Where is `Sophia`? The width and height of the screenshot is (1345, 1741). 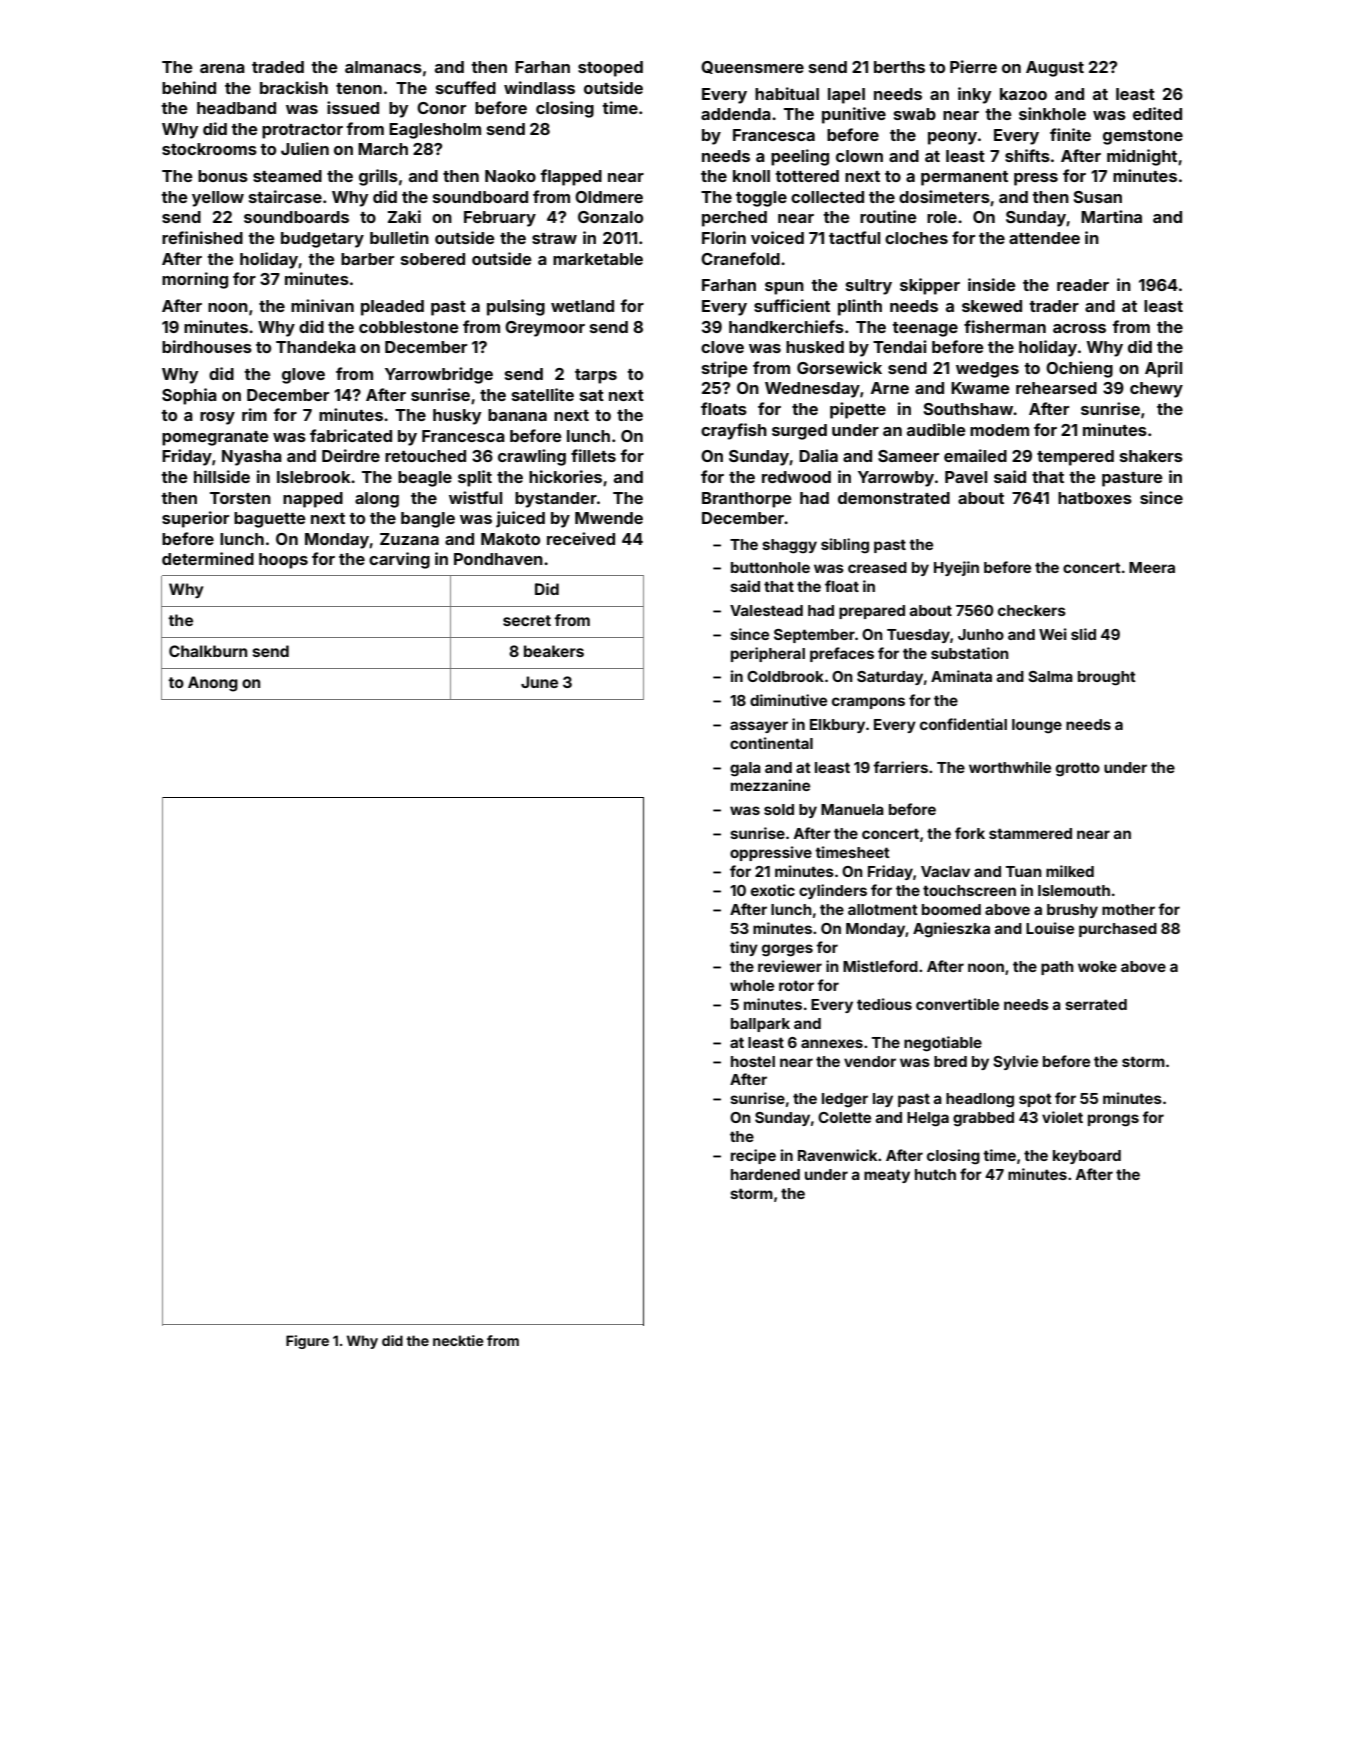 Sophia is located at coordinates (189, 396).
